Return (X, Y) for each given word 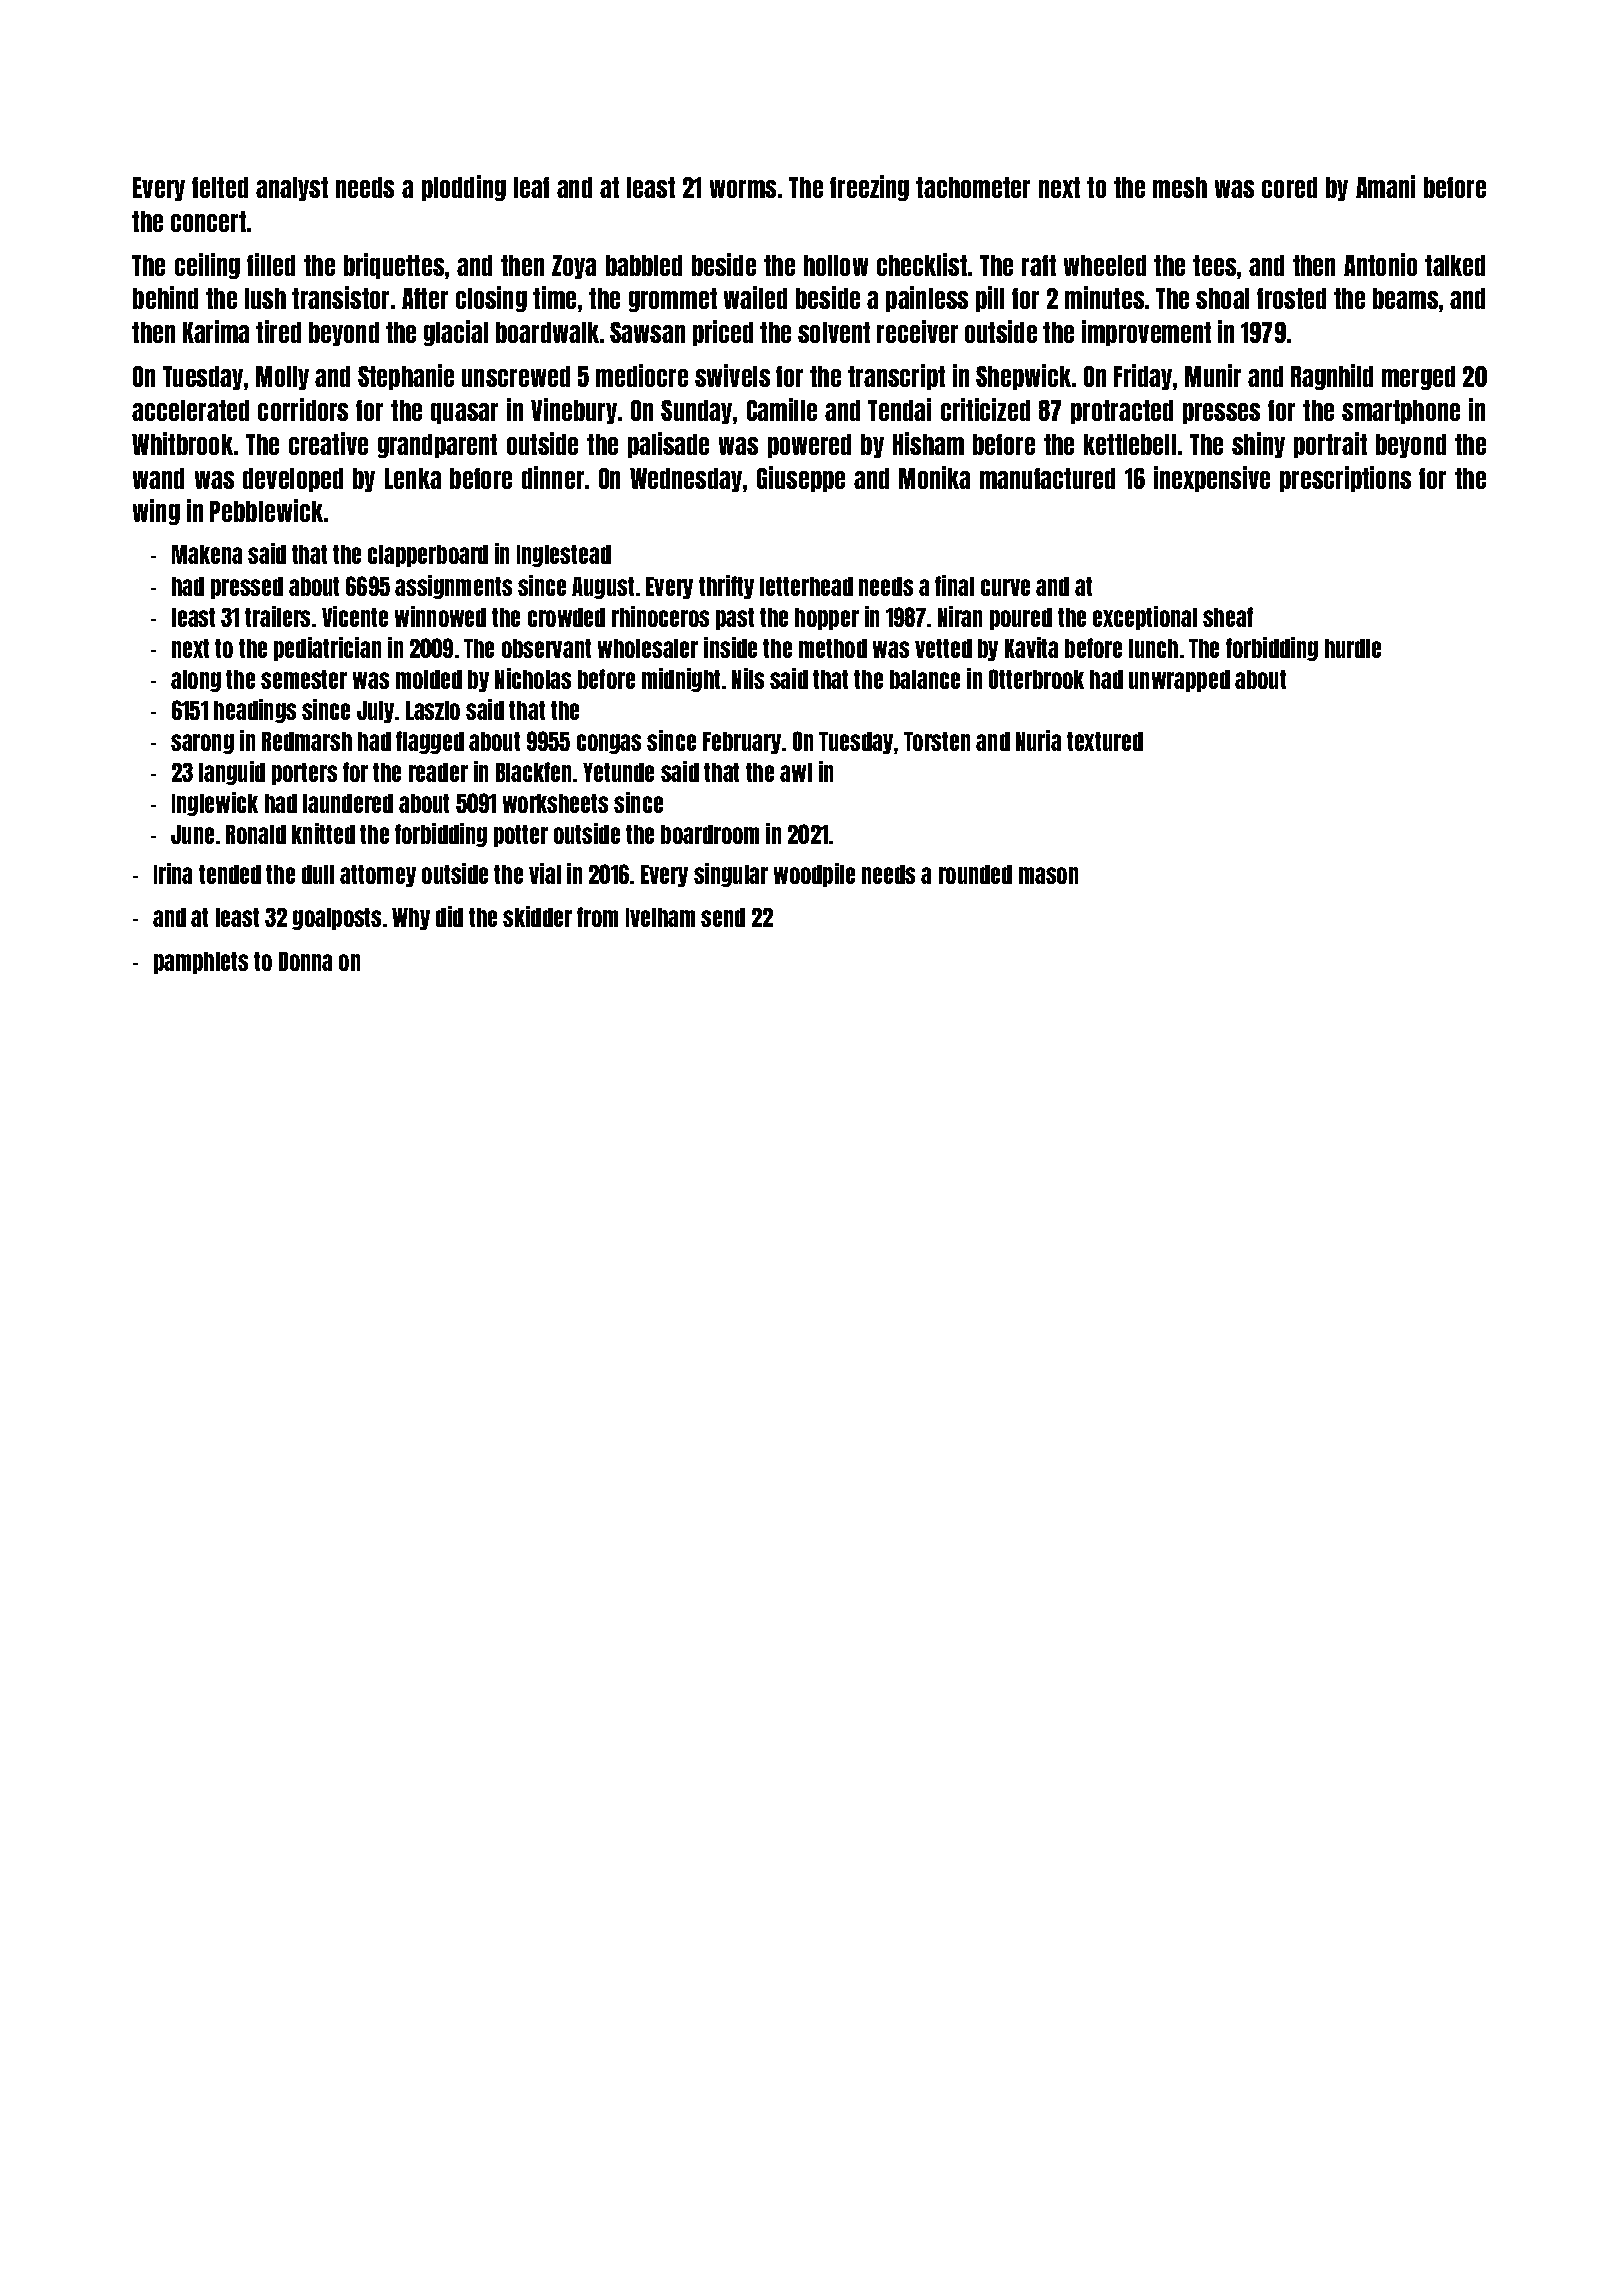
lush (265, 298)
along (196, 681)
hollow (836, 265)
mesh (1180, 187)
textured (1105, 741)
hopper (827, 619)
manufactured (1047, 478)
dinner (553, 477)
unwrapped (1179, 681)
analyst (292, 189)
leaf (531, 187)
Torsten (937, 741)
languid (232, 773)
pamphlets (201, 963)
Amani (1385, 186)
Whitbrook (182, 443)
